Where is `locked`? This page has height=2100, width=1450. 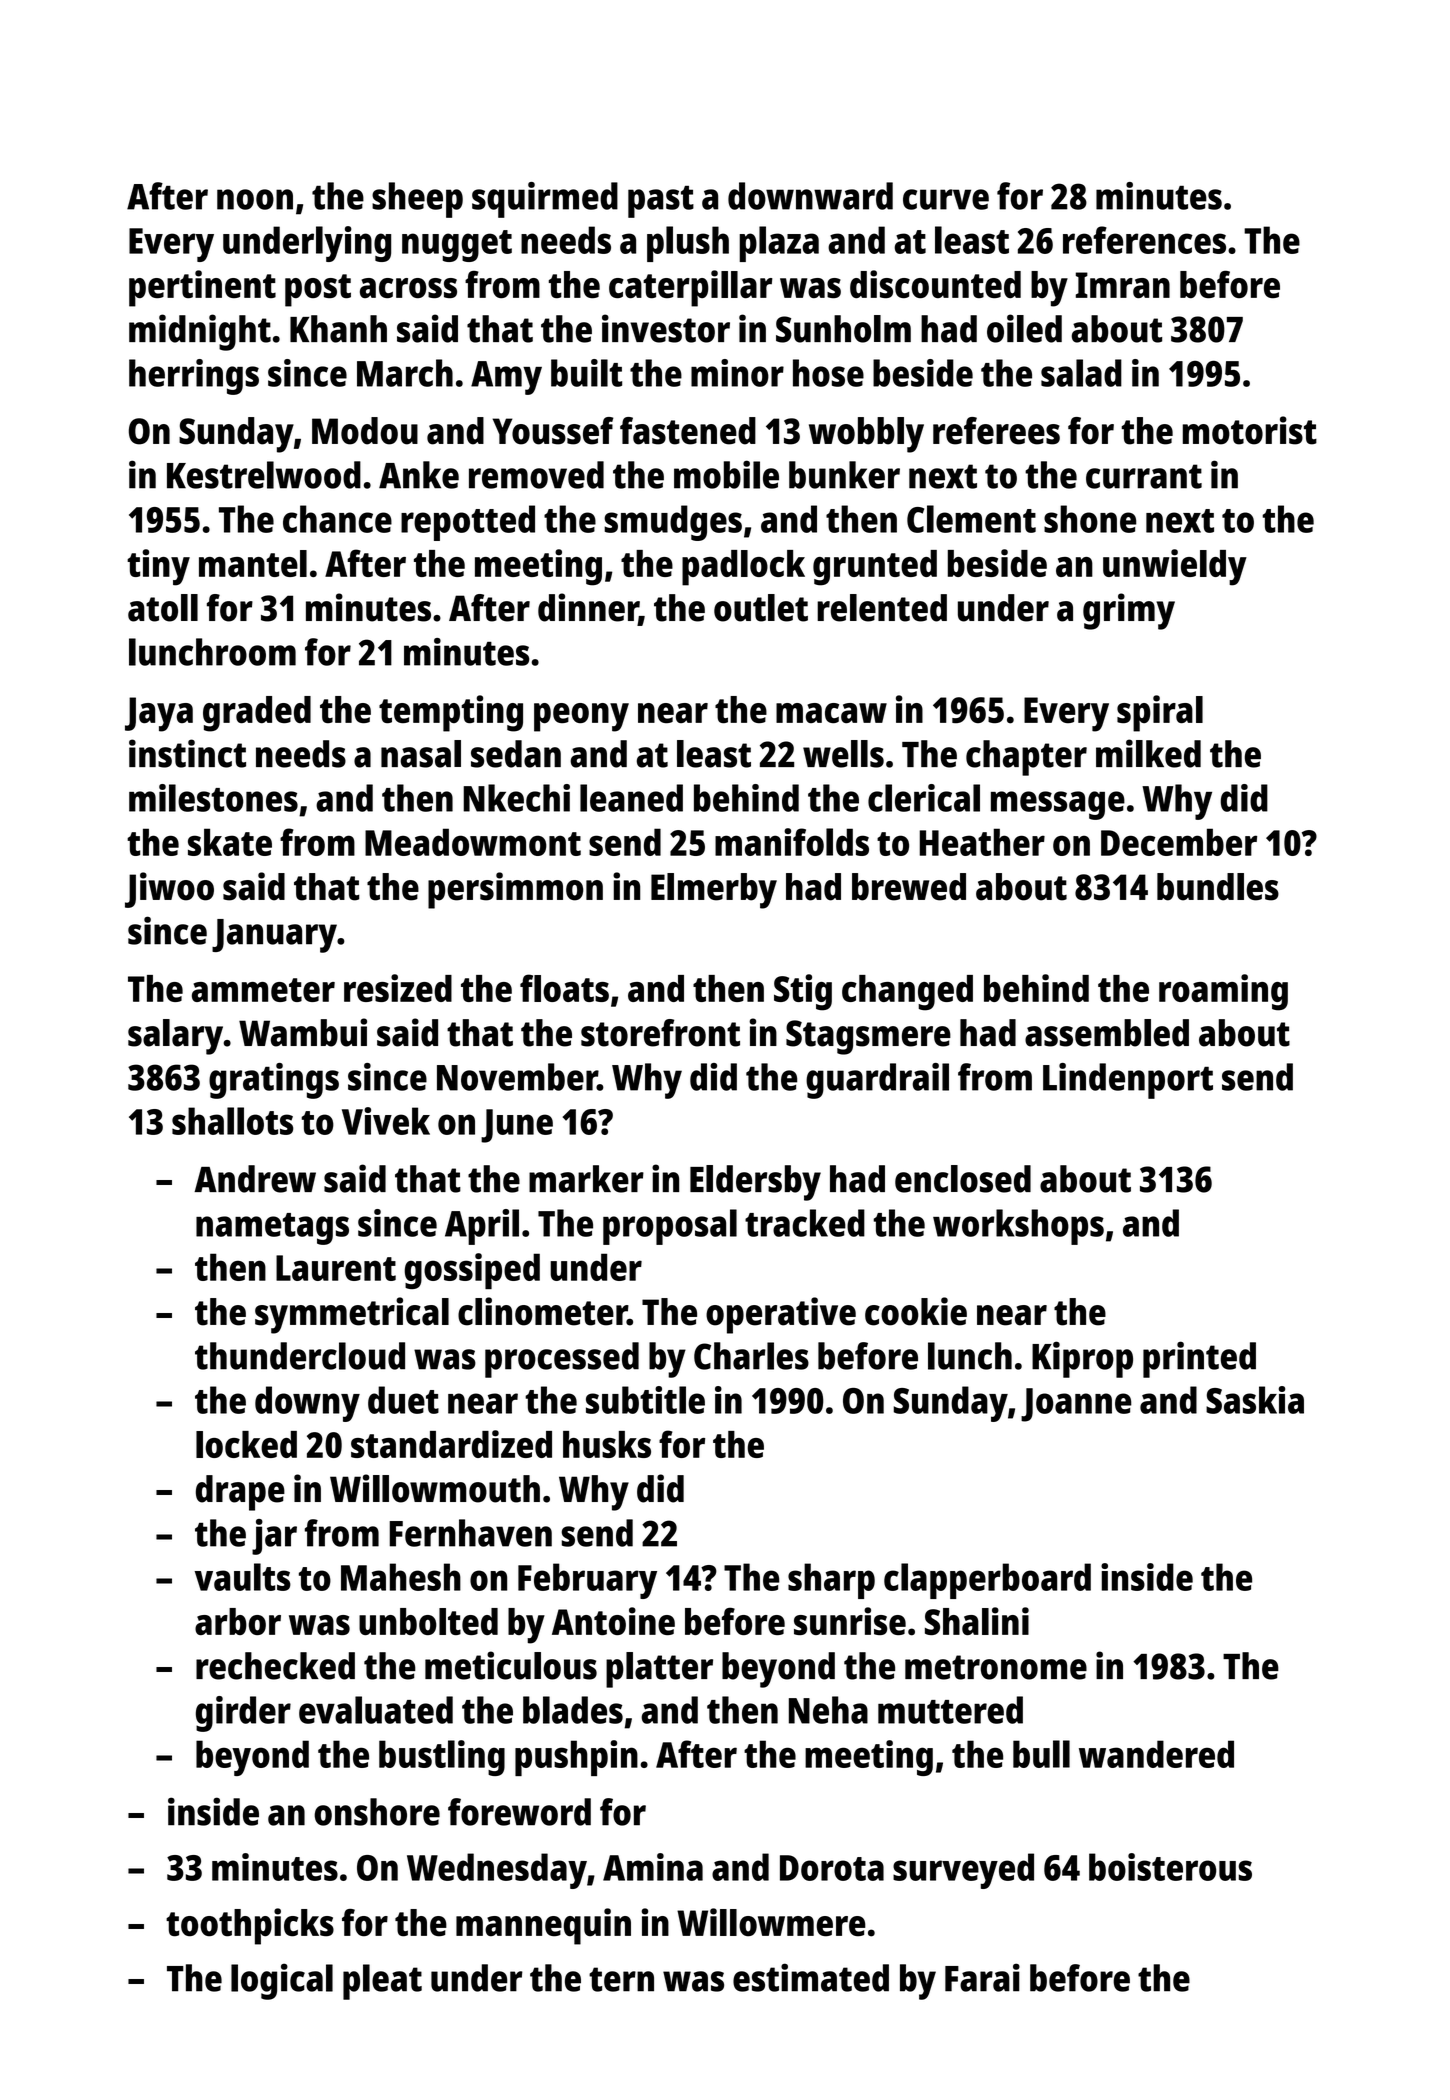
locked is located at coordinates (246, 1444).
